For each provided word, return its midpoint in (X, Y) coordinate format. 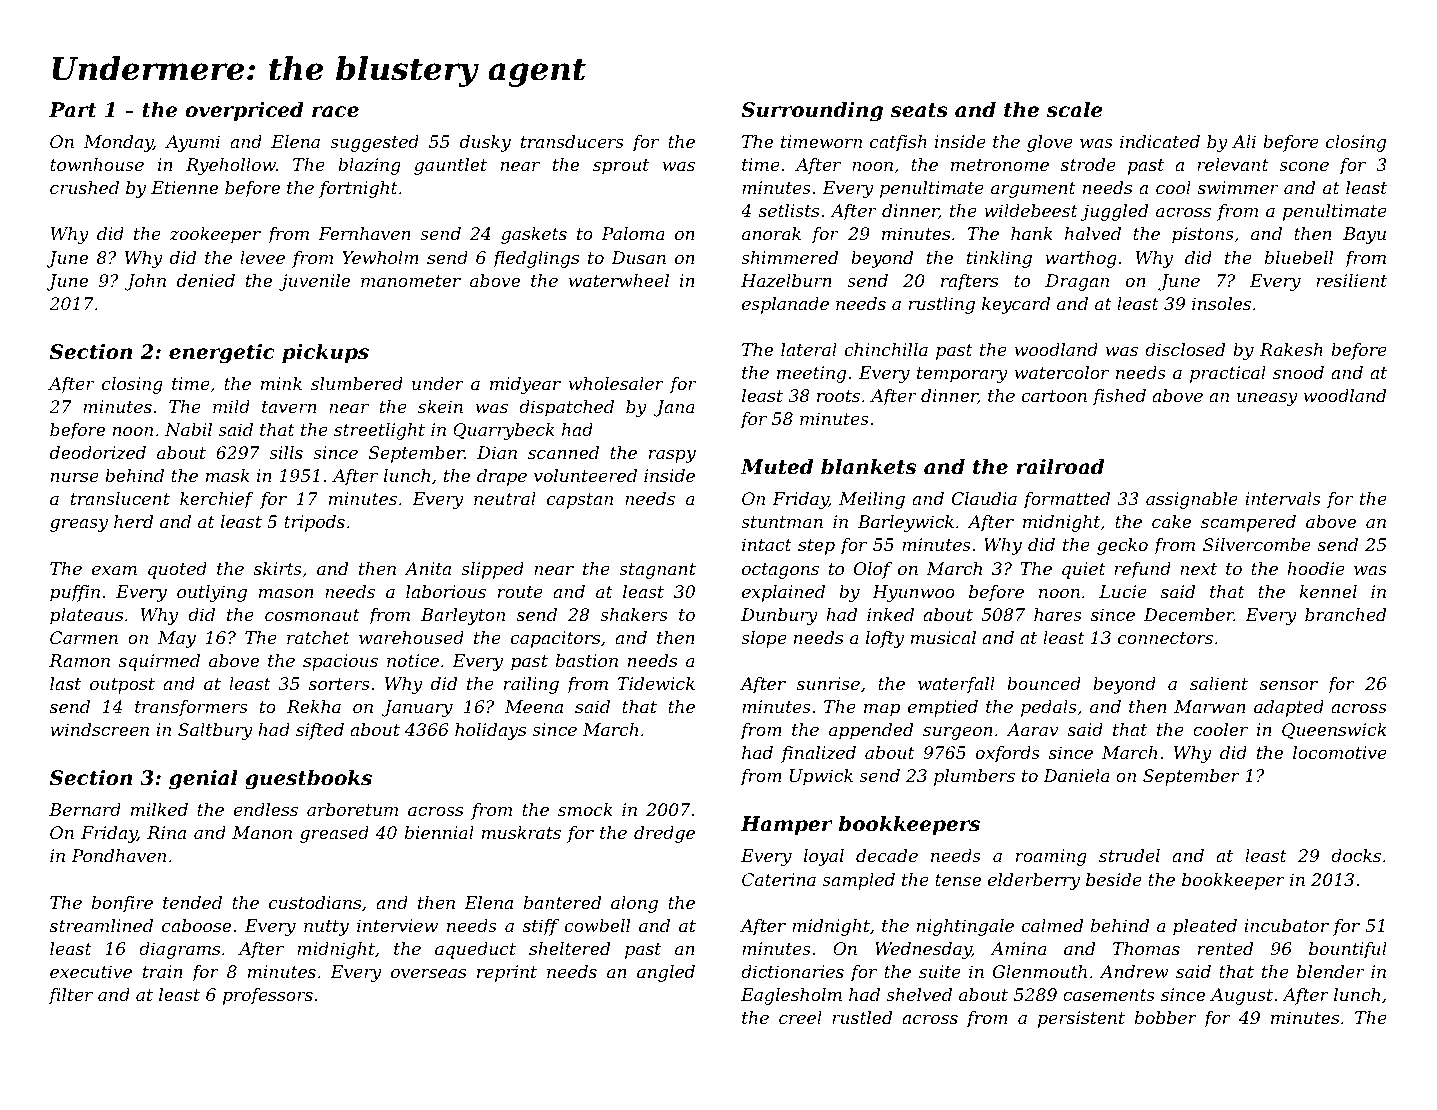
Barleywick (906, 523)
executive (91, 971)
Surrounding (812, 112)
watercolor (1062, 372)
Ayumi (192, 143)
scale (1075, 110)
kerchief (217, 500)
